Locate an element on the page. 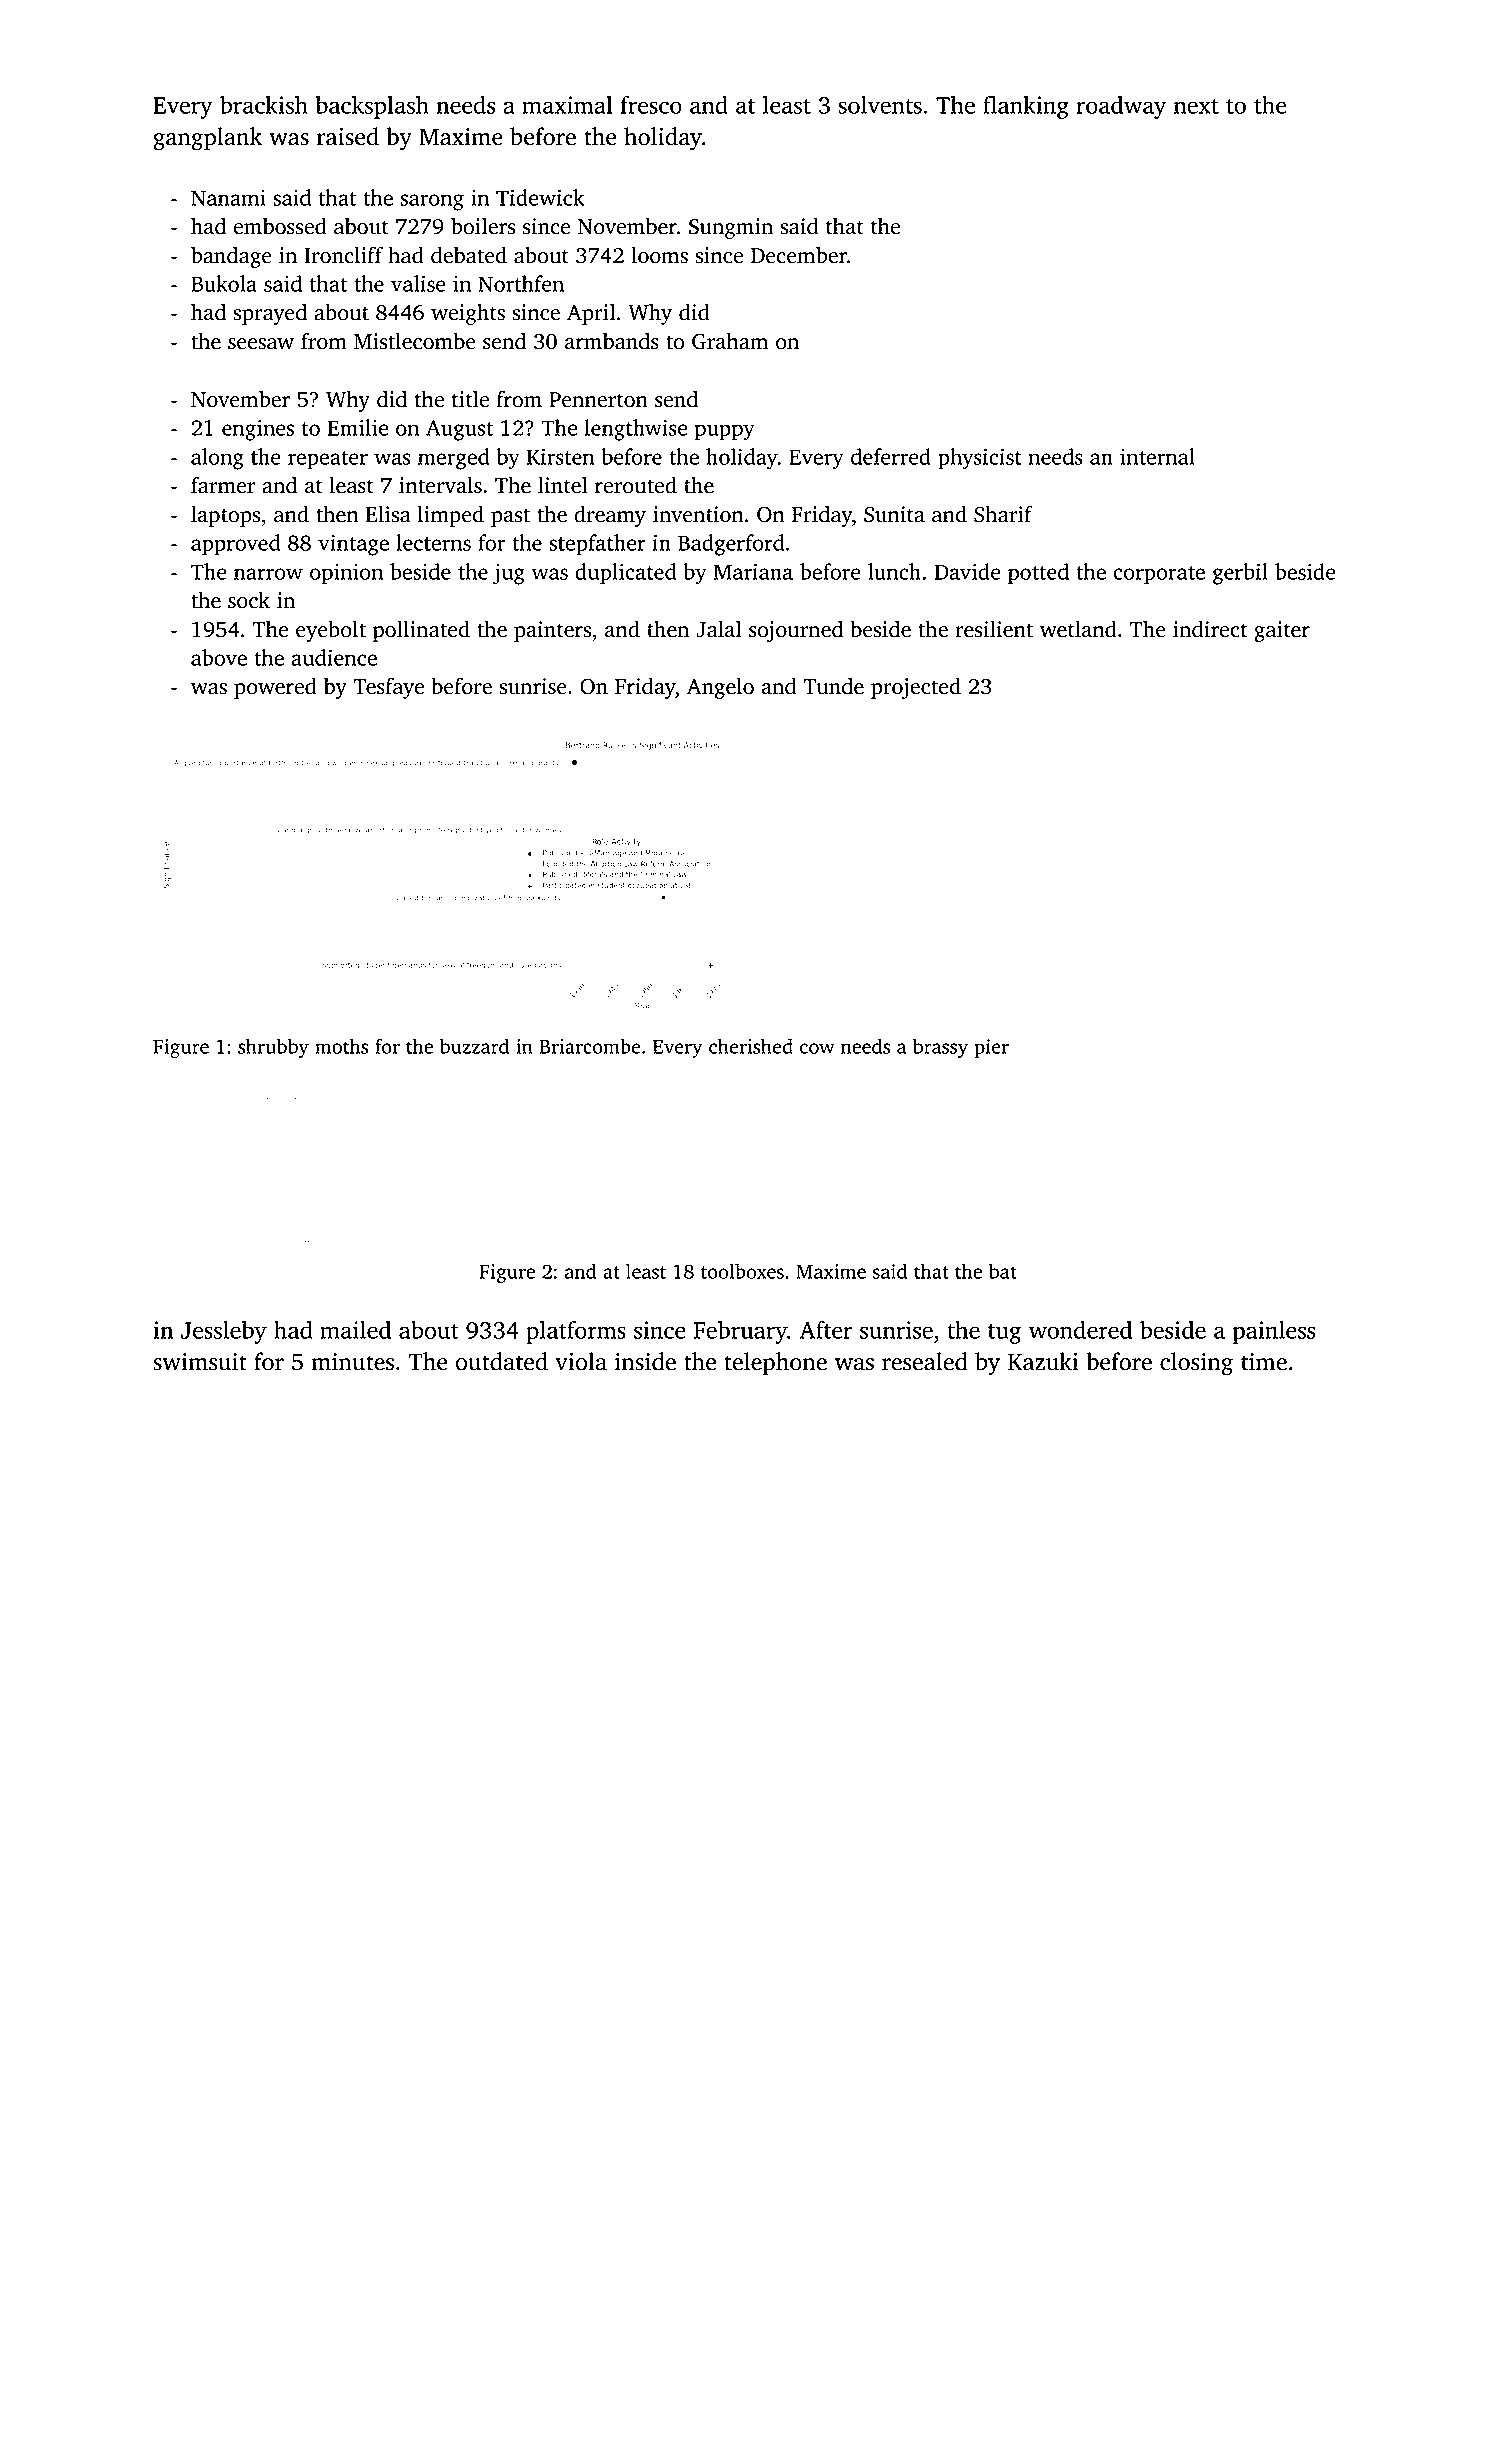 The image size is (1496, 2464). limped is located at coordinates (450, 516).
